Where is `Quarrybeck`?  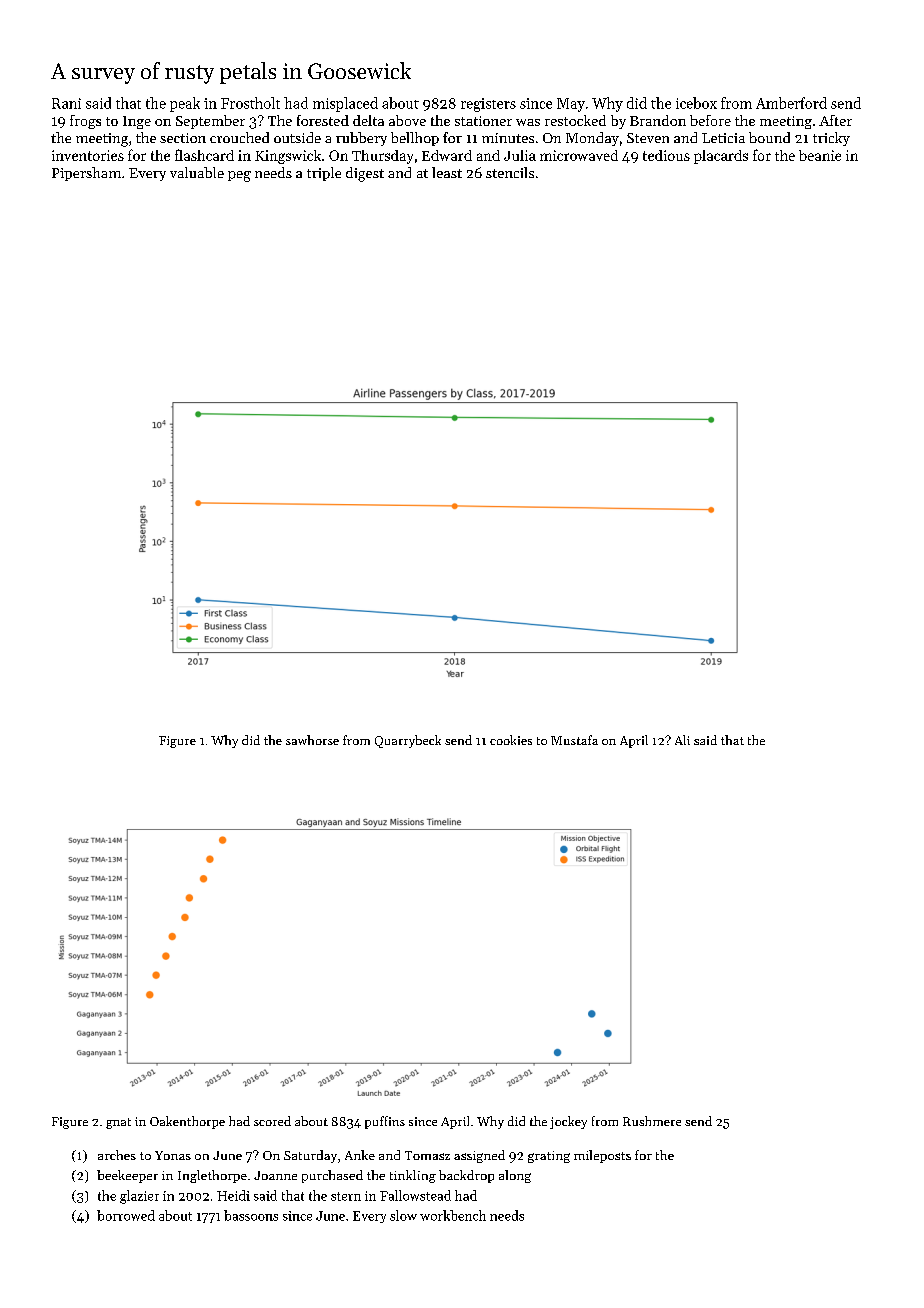 Quarrybeck is located at coordinates (408, 741).
